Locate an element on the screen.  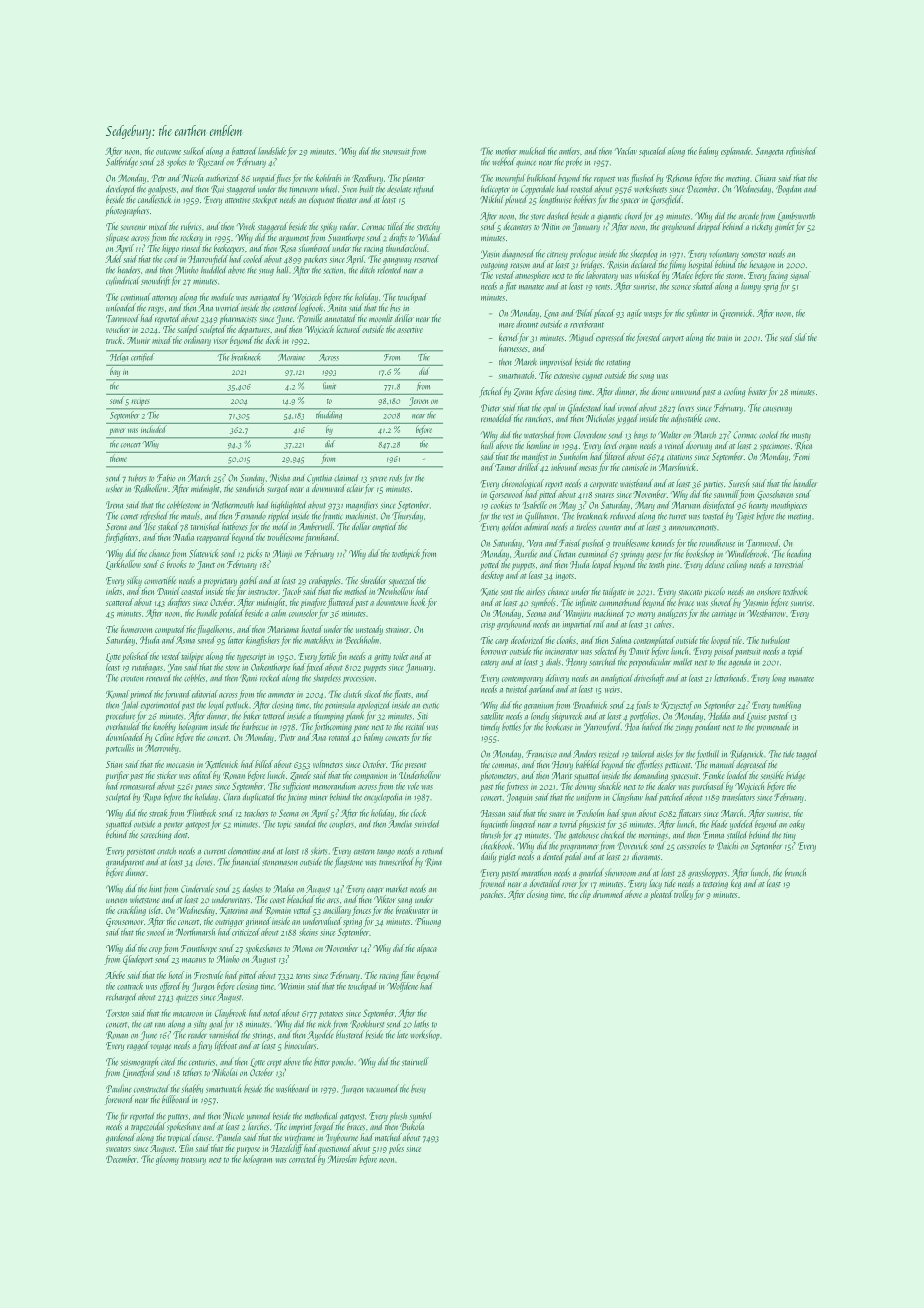
loyal is located at coordinates (216, 706).
